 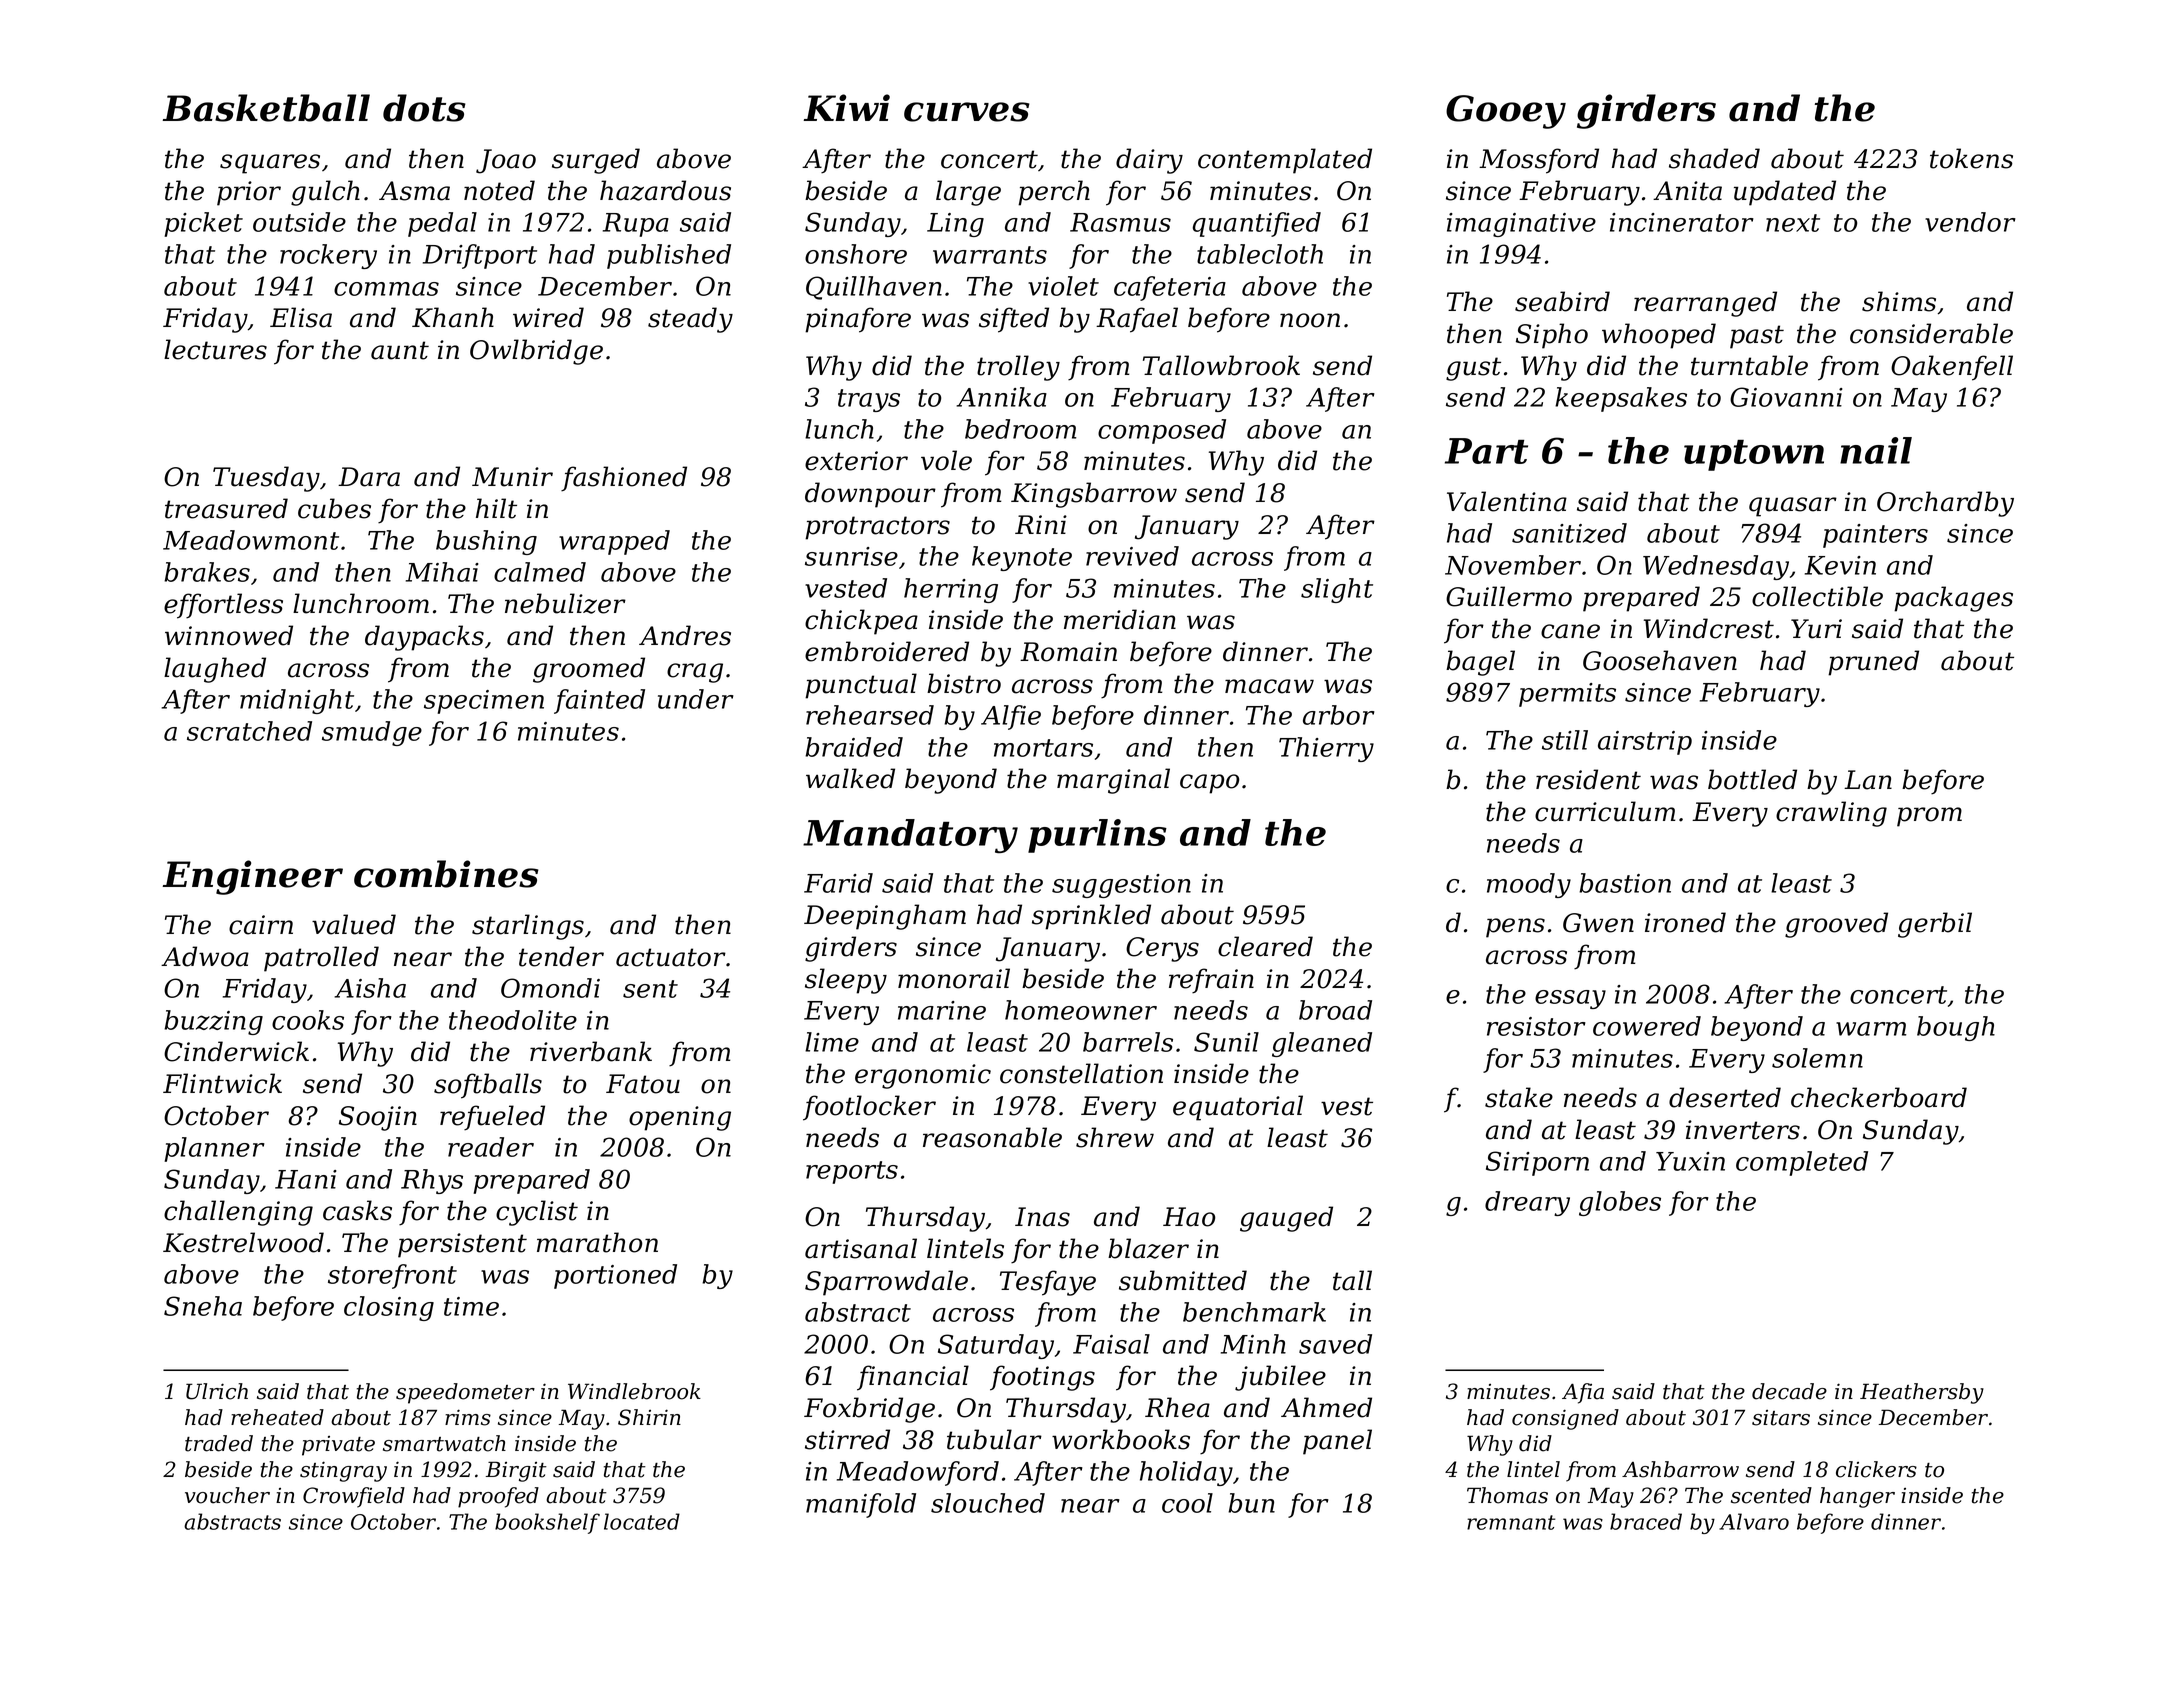 I want to click on voucher, so click(x=227, y=1495).
